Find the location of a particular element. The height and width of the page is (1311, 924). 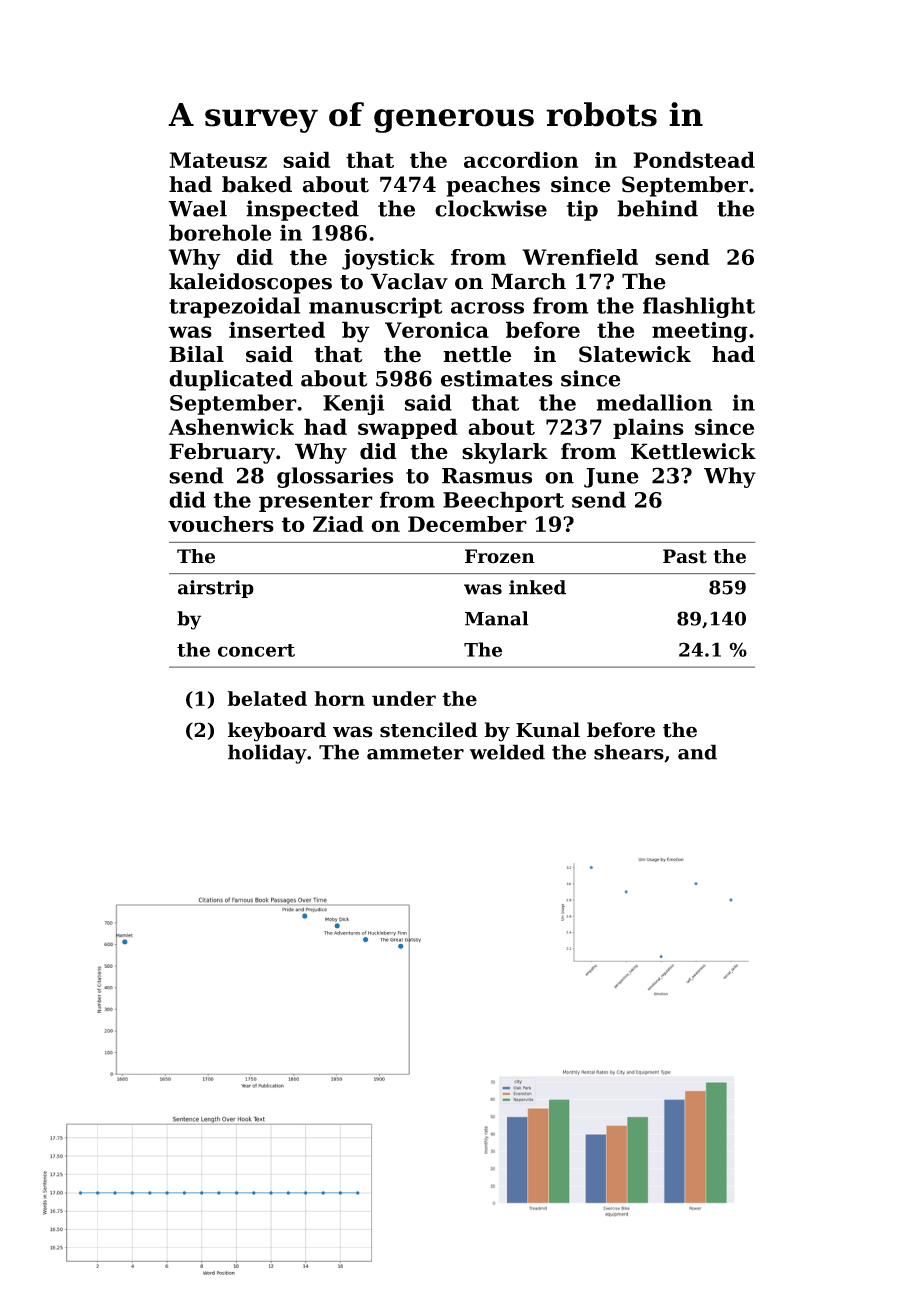

trapezoidal is located at coordinates (234, 307).
